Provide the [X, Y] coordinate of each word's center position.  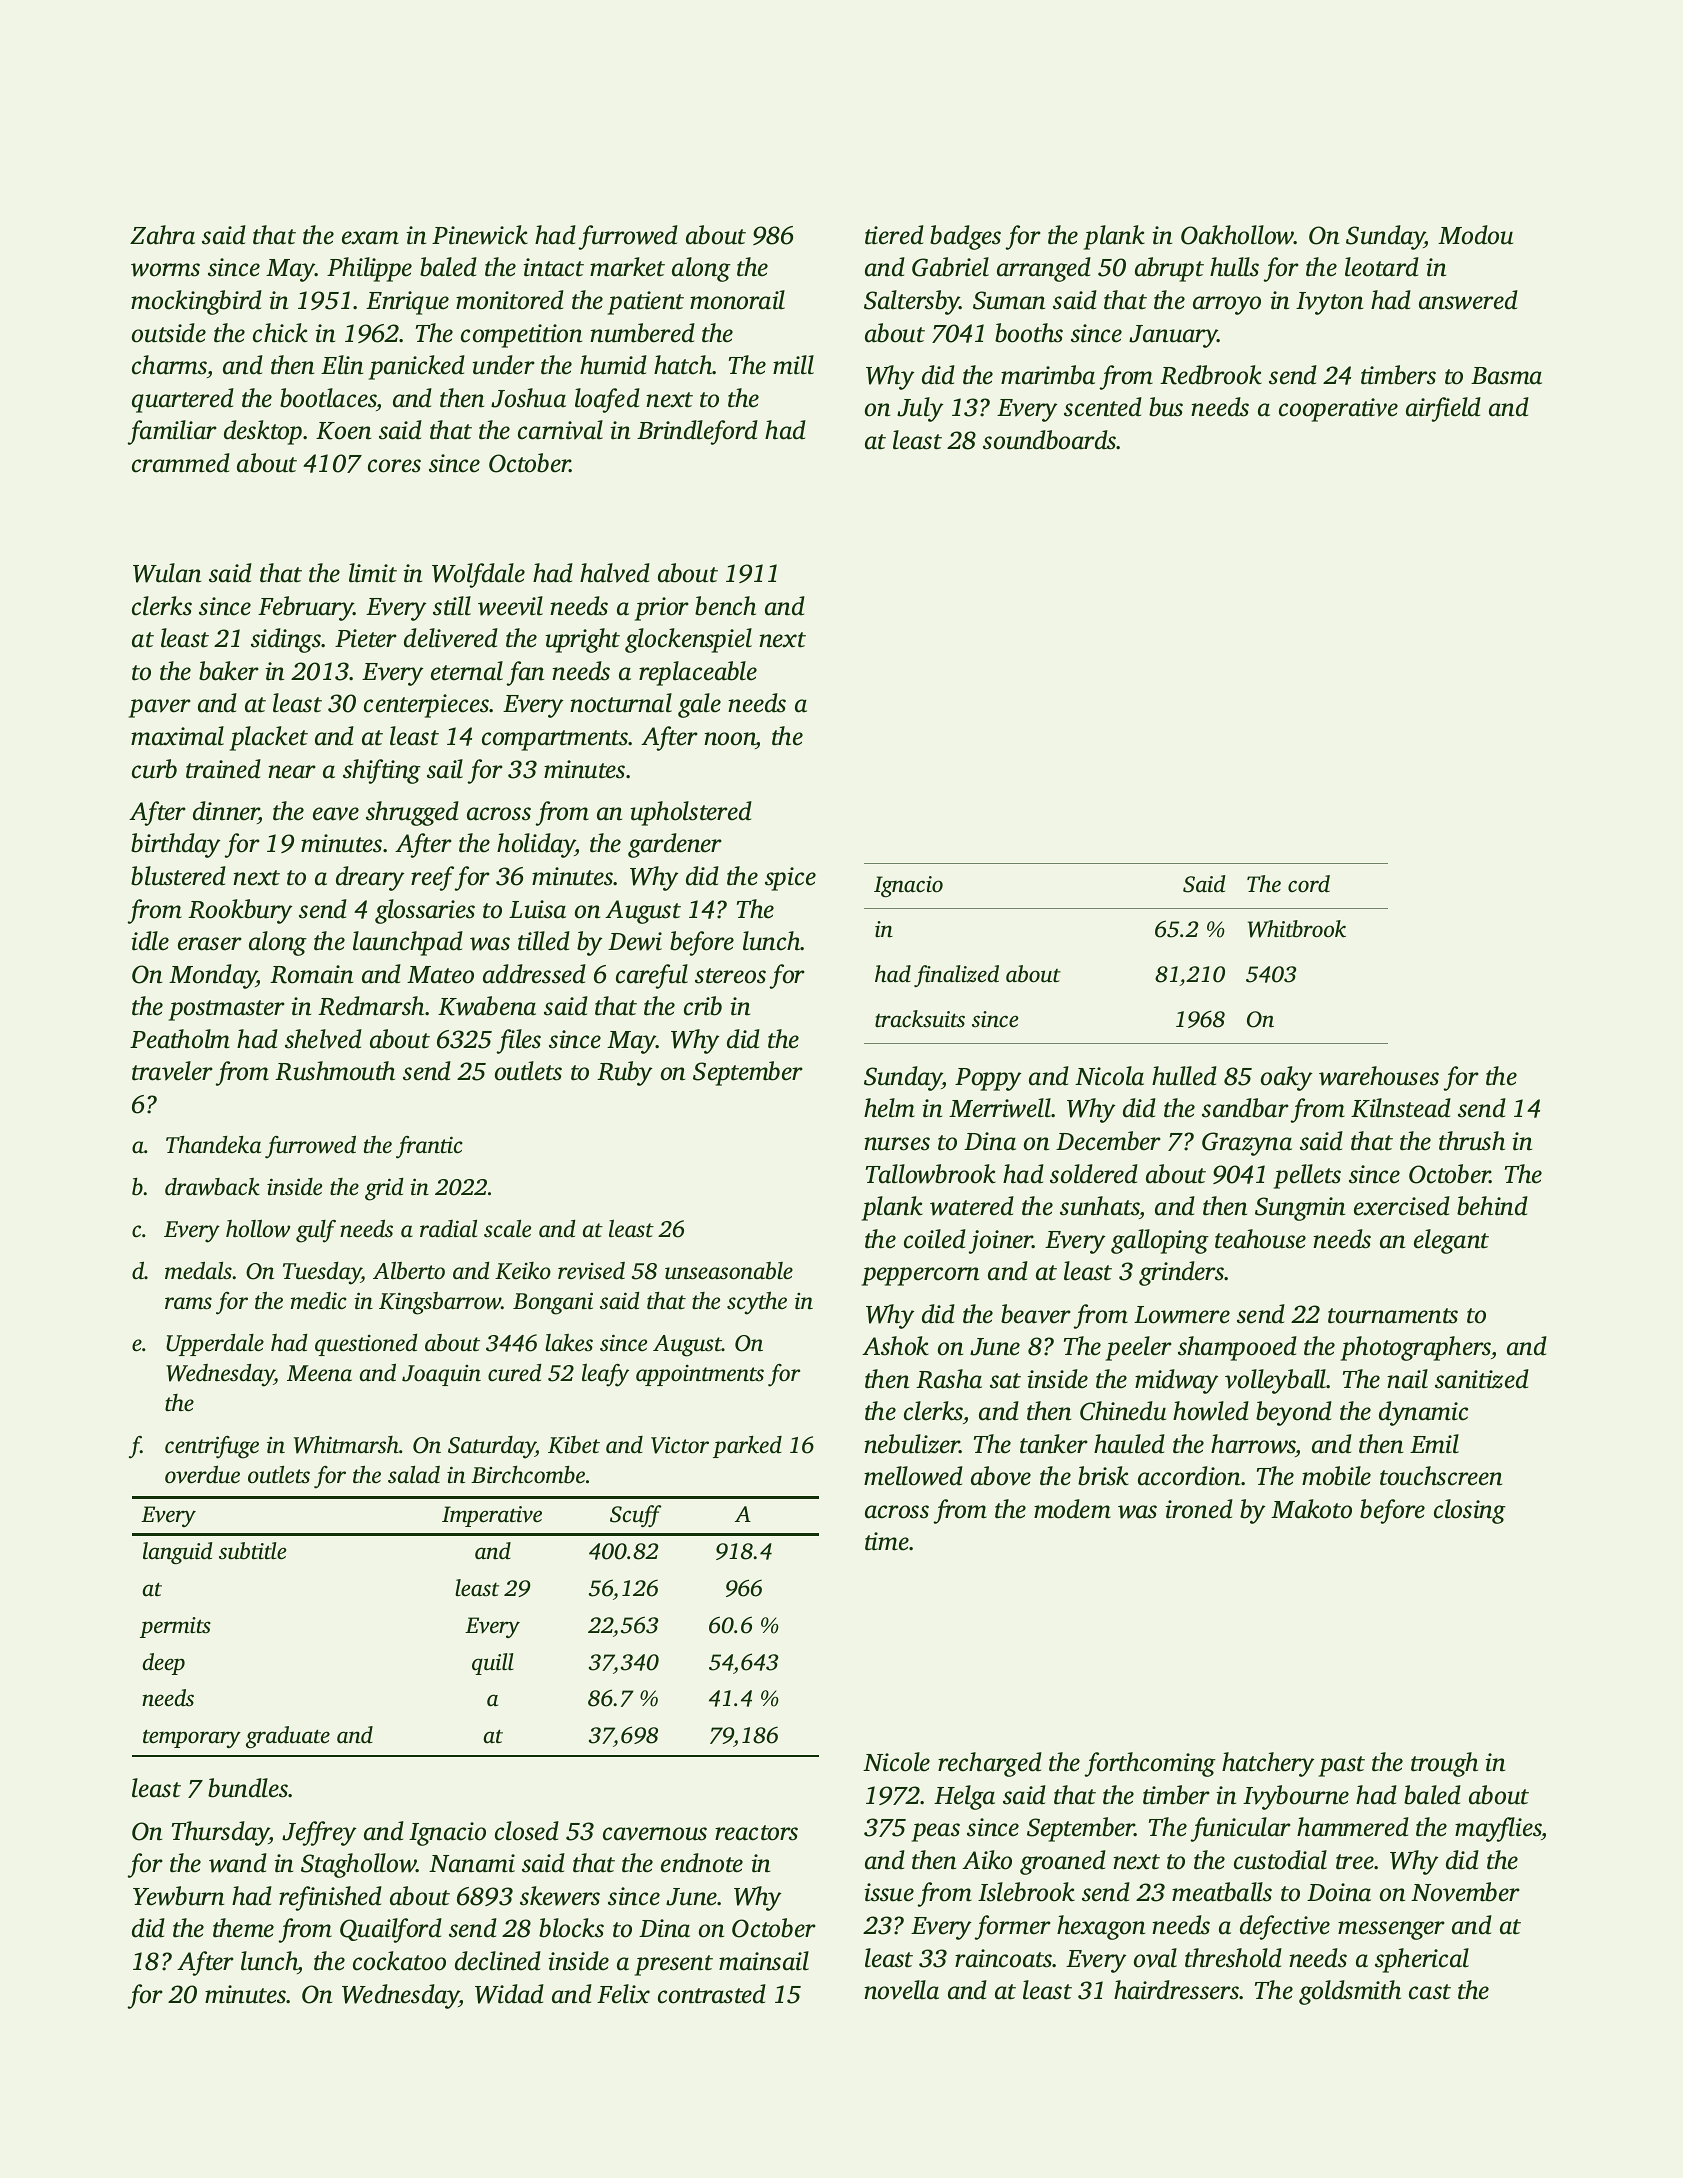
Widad [509, 1994]
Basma [1506, 376]
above [1001, 1476]
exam [370, 238]
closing [1470, 1511]
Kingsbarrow [440, 1303]
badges [965, 237]
